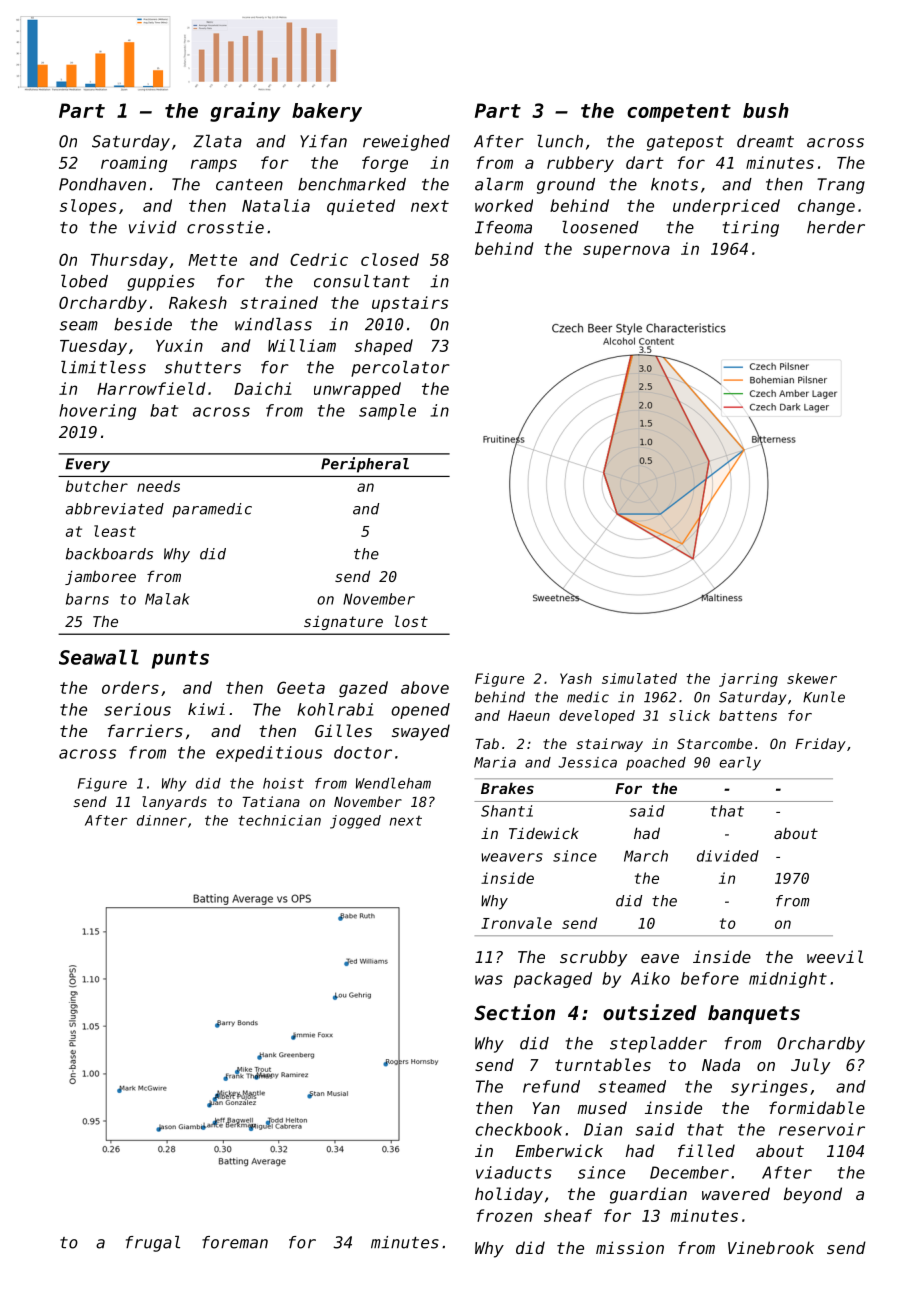 The image size is (924, 1308). Describe the element at coordinates (151, 388) in the document. I see `Harrowfield` at that location.
